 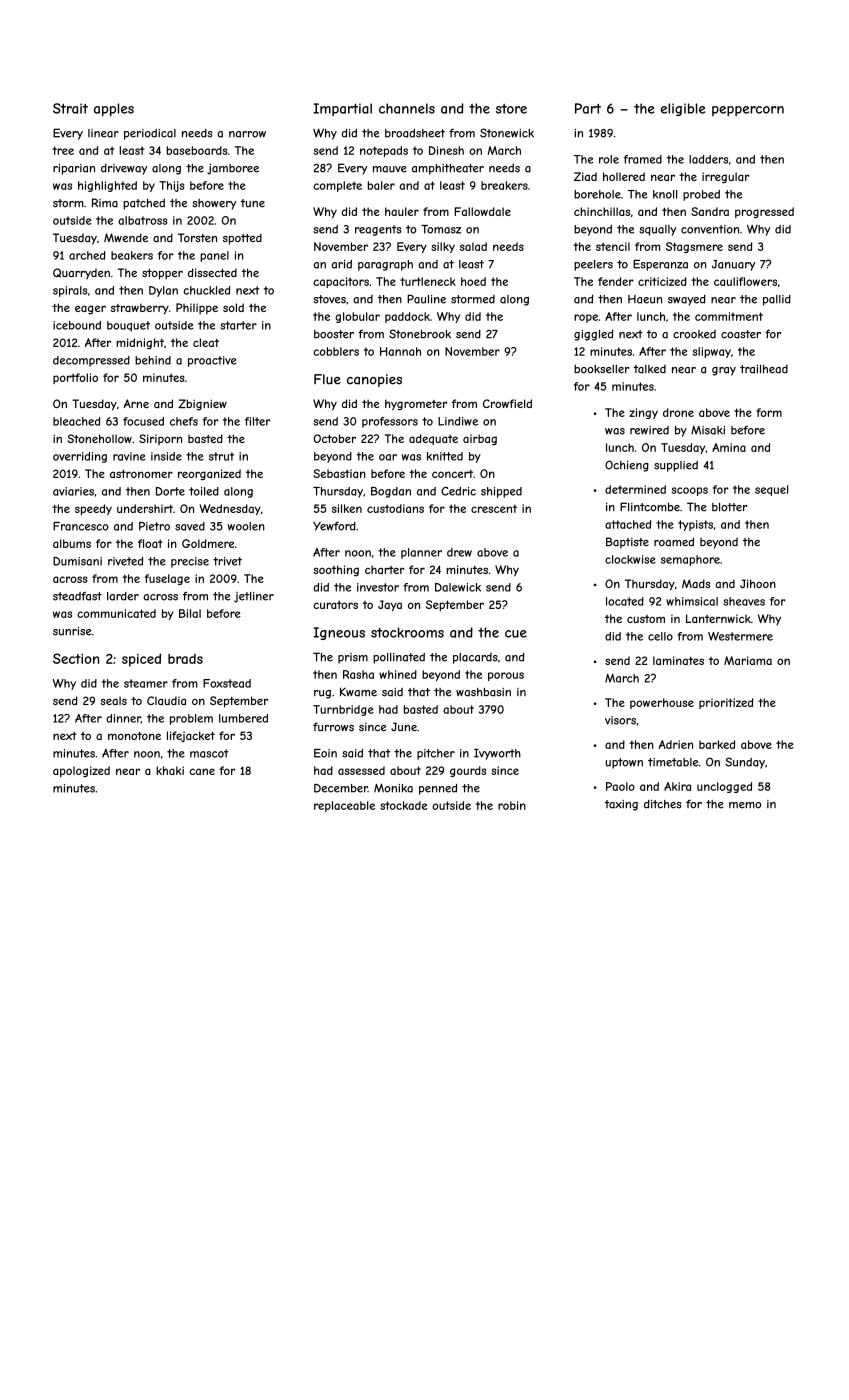 I want to click on cane, so click(x=202, y=771).
